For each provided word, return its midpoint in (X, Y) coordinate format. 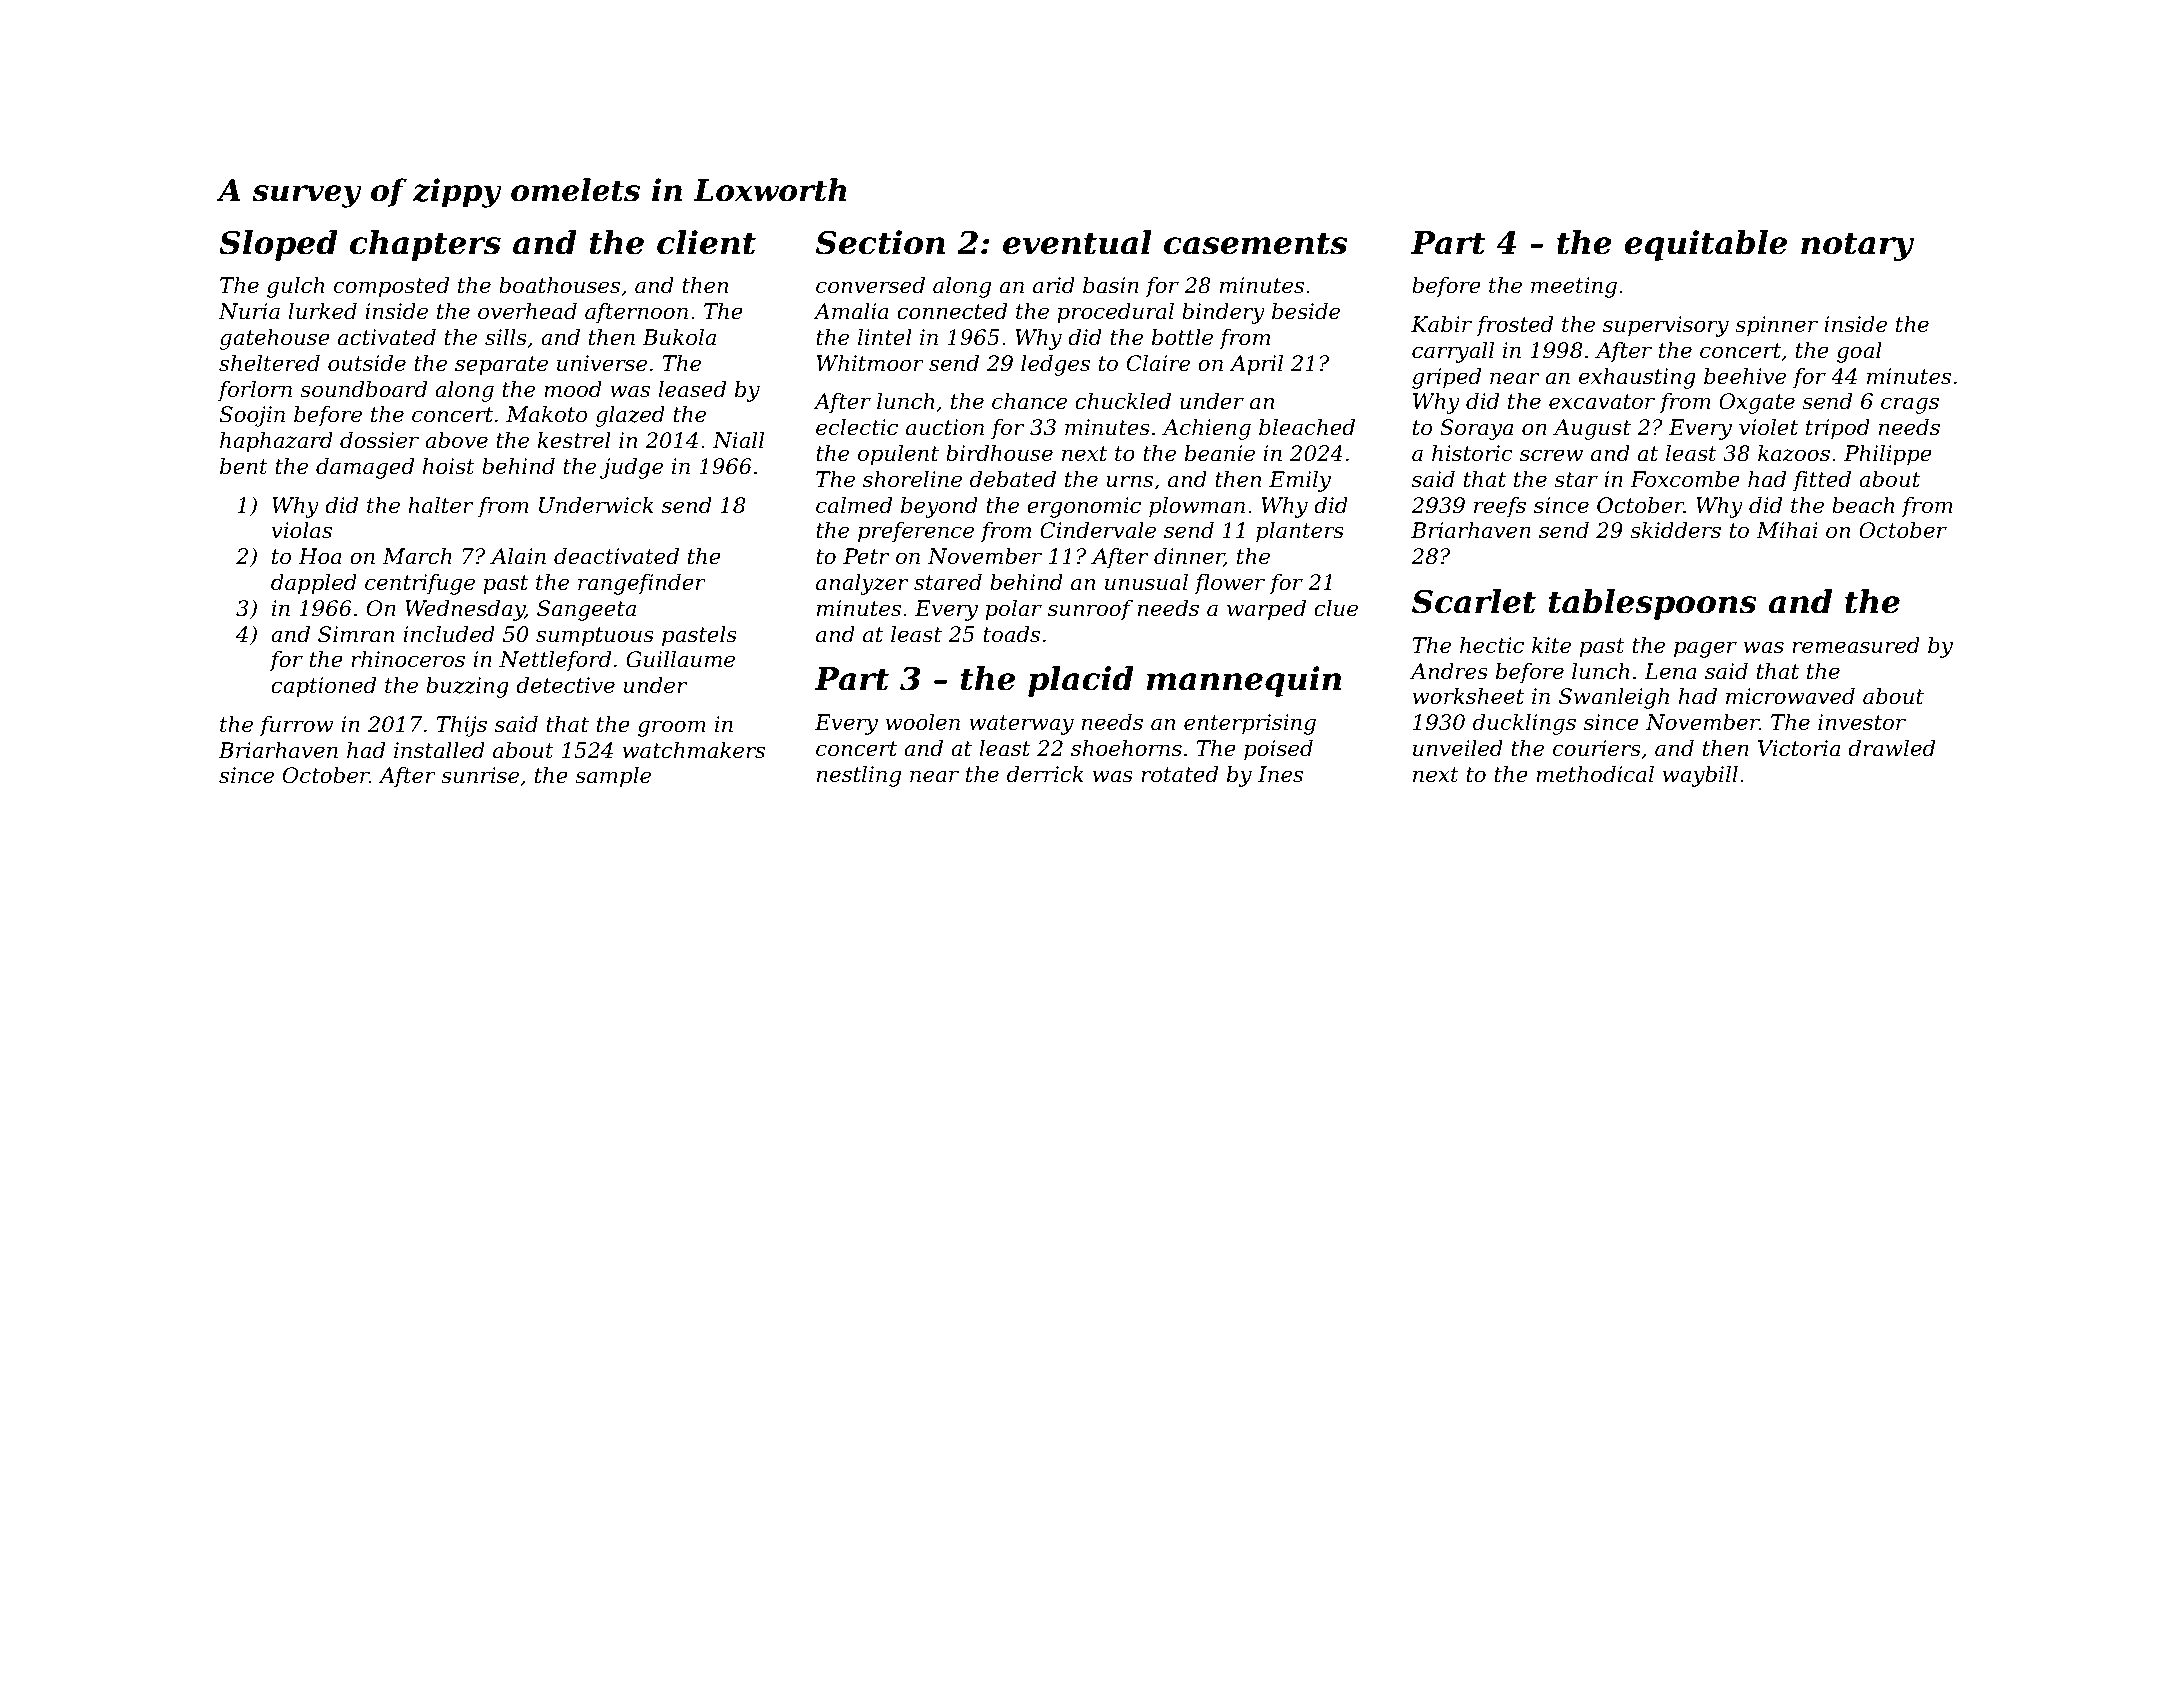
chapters (425, 245)
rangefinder (642, 584)
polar (1013, 610)
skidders (1675, 530)
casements (1255, 243)
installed (439, 750)
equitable (1706, 245)
